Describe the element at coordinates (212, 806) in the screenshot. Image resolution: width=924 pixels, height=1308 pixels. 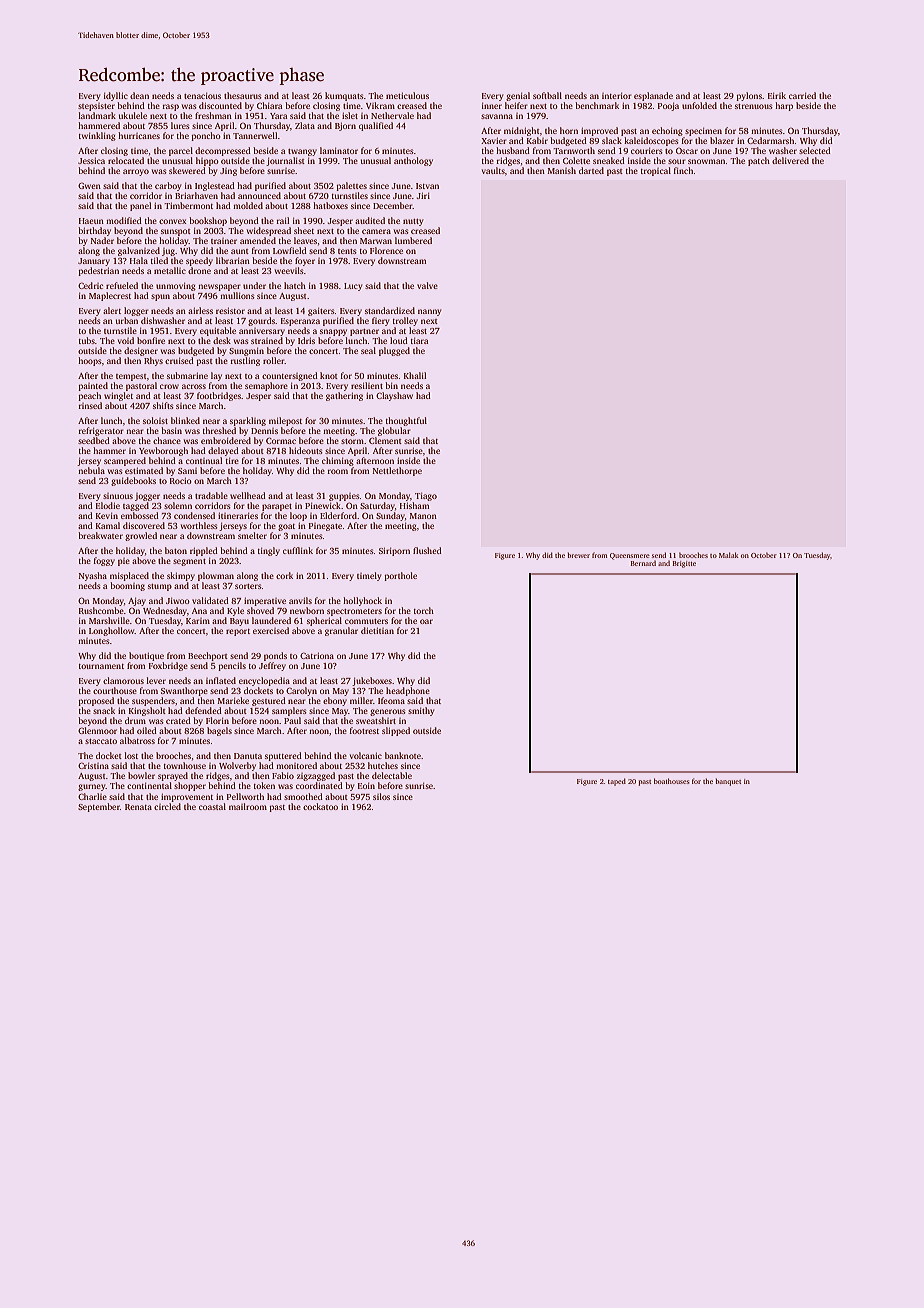
I see `coastal` at that location.
